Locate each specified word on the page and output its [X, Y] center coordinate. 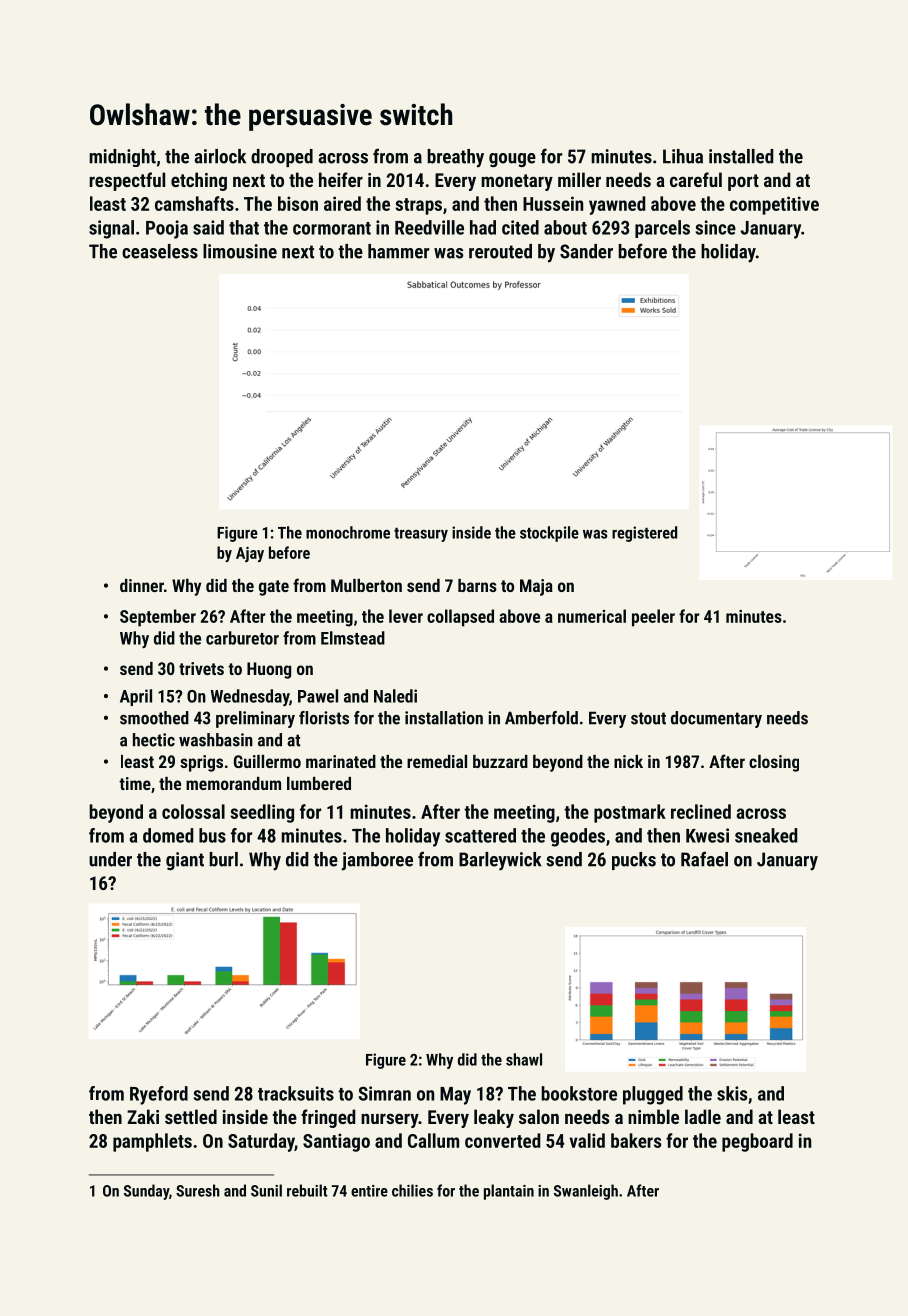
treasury [421, 535]
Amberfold [541, 718]
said [208, 227]
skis [732, 1093]
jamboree [377, 861]
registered [644, 534]
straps [418, 206]
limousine [240, 251]
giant [185, 861]
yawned [617, 205]
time [135, 783]
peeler [653, 618]
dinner [142, 585]
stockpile [549, 534]
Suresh [198, 1190]
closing [774, 763]
